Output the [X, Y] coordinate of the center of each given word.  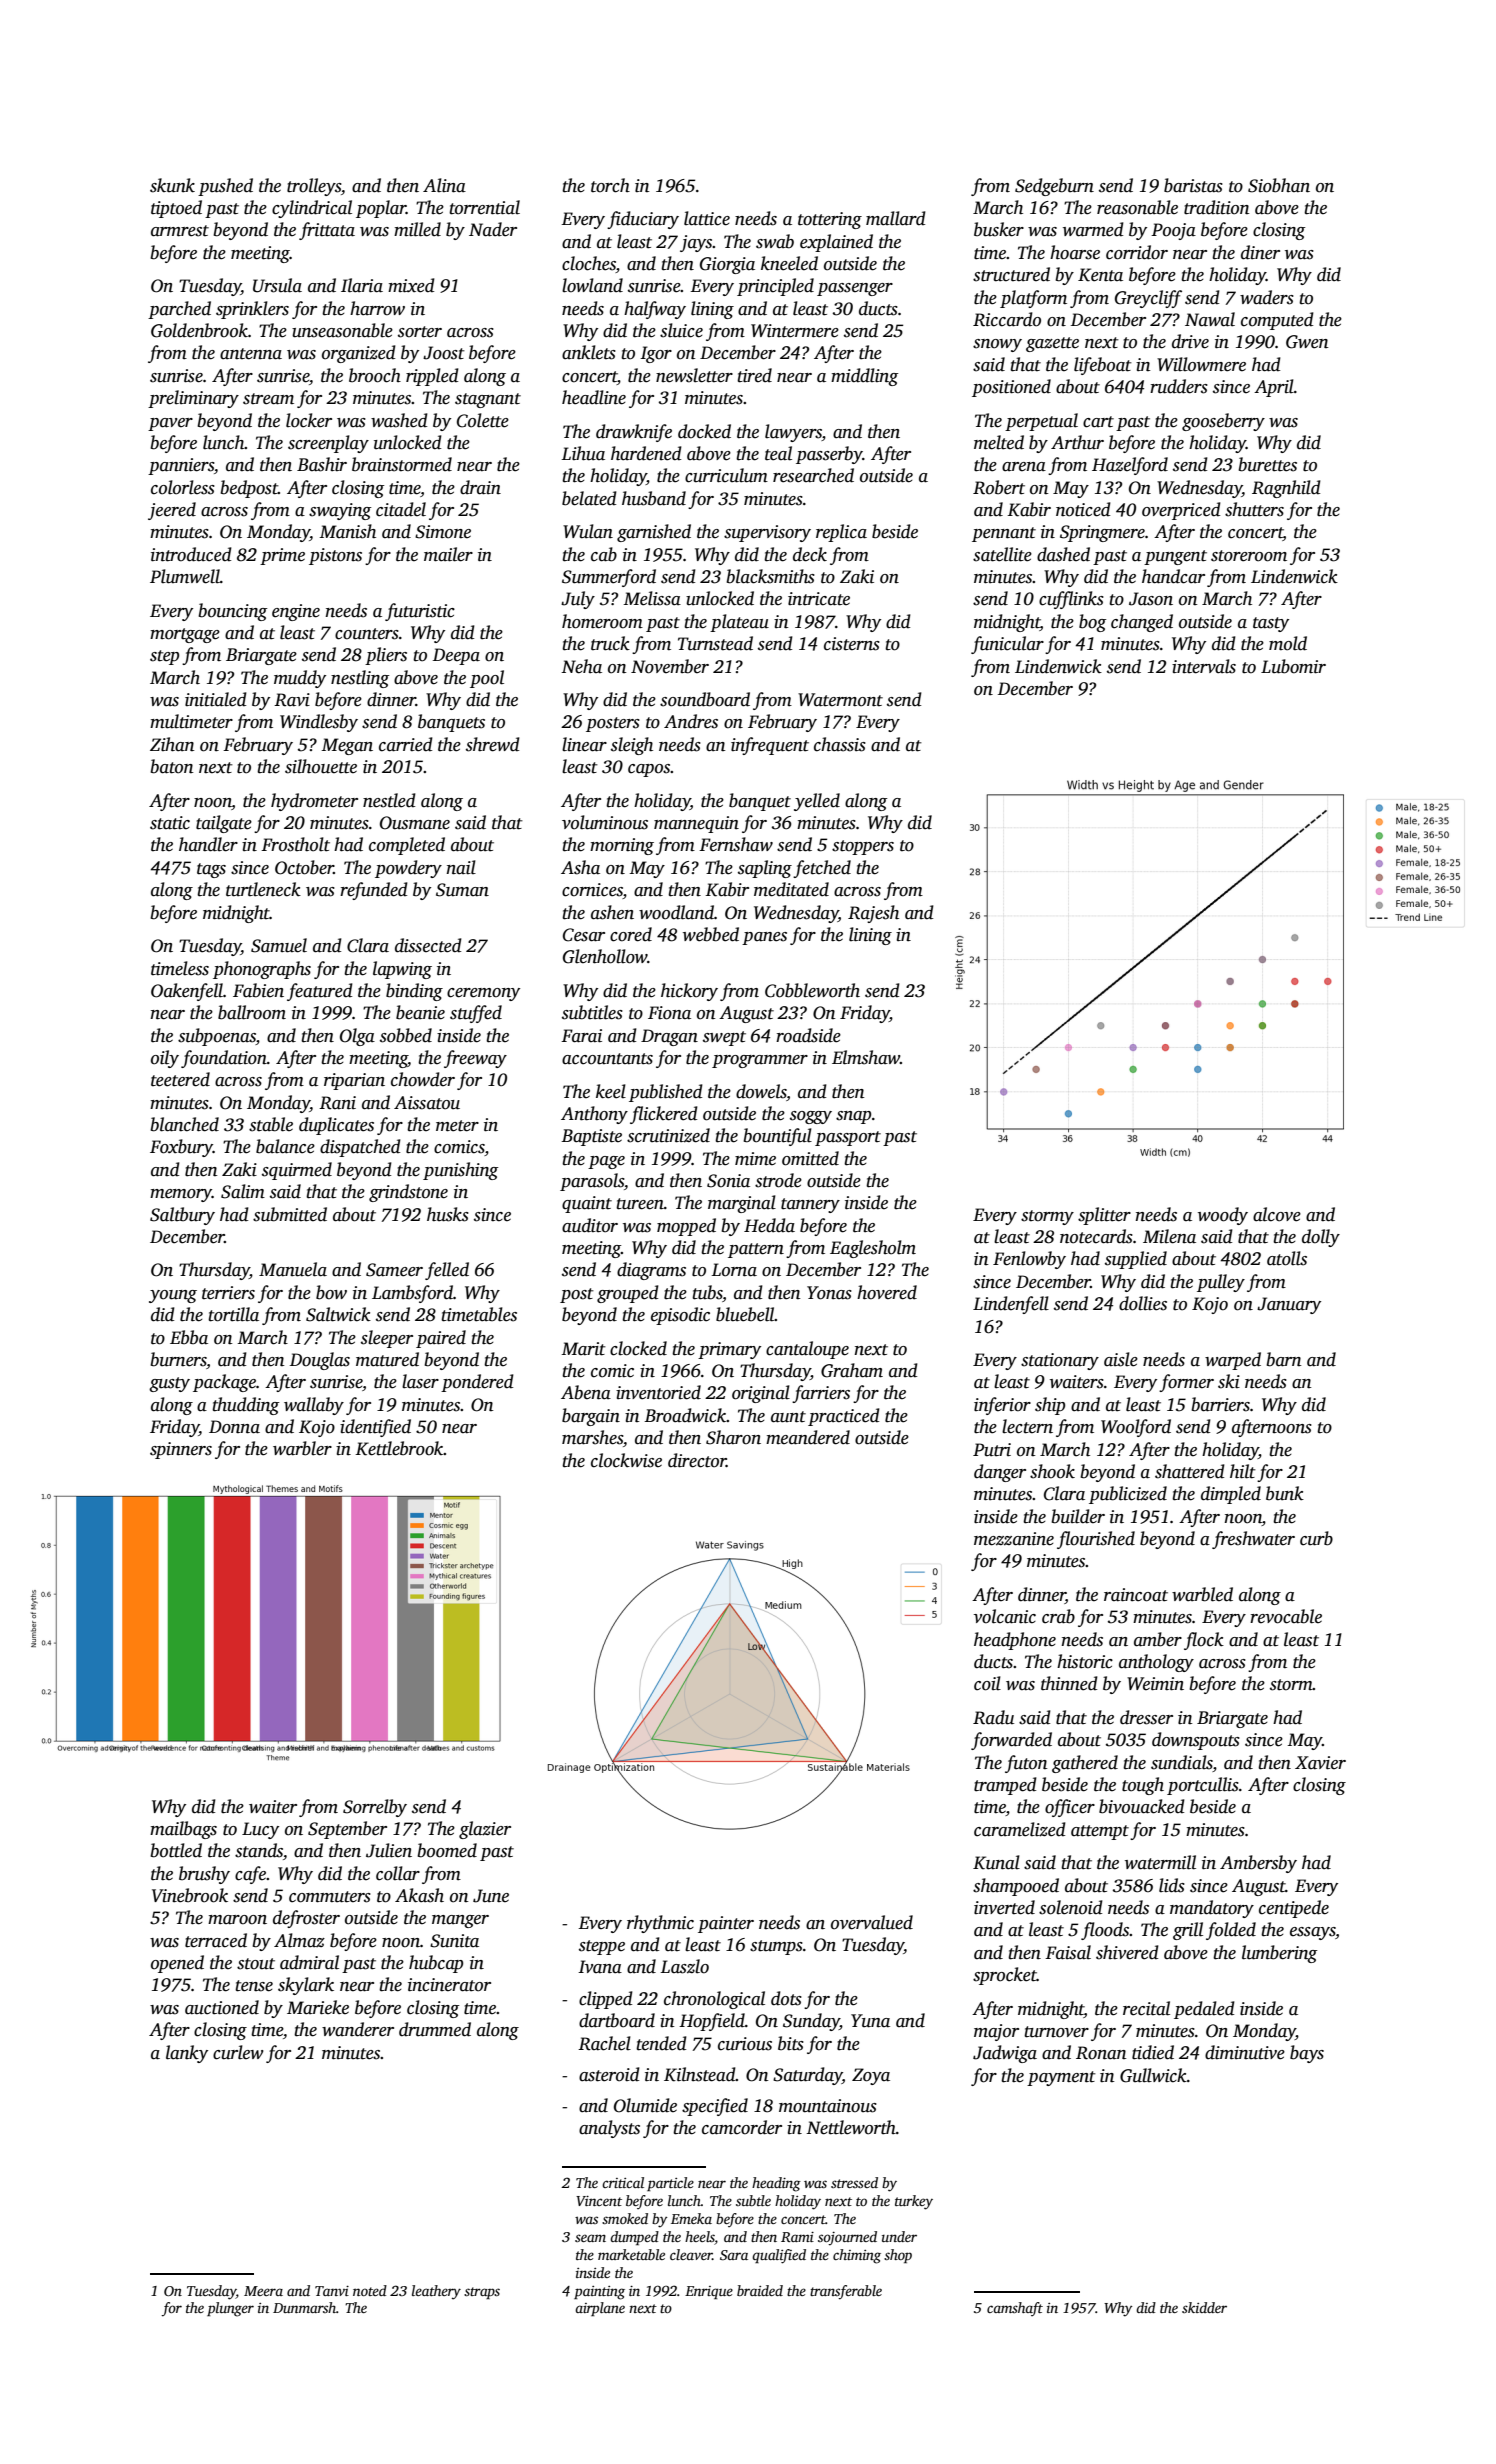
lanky [187, 2054]
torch [610, 185]
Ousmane [415, 823]
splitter [1104, 1216]
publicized [1128, 1495]
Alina [444, 185]
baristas [1193, 185]
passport [848, 1138]
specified [715, 2107]
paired [441, 1339]
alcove [1277, 1214]
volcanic [1005, 1616]
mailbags [183, 1830]
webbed [711, 934]
